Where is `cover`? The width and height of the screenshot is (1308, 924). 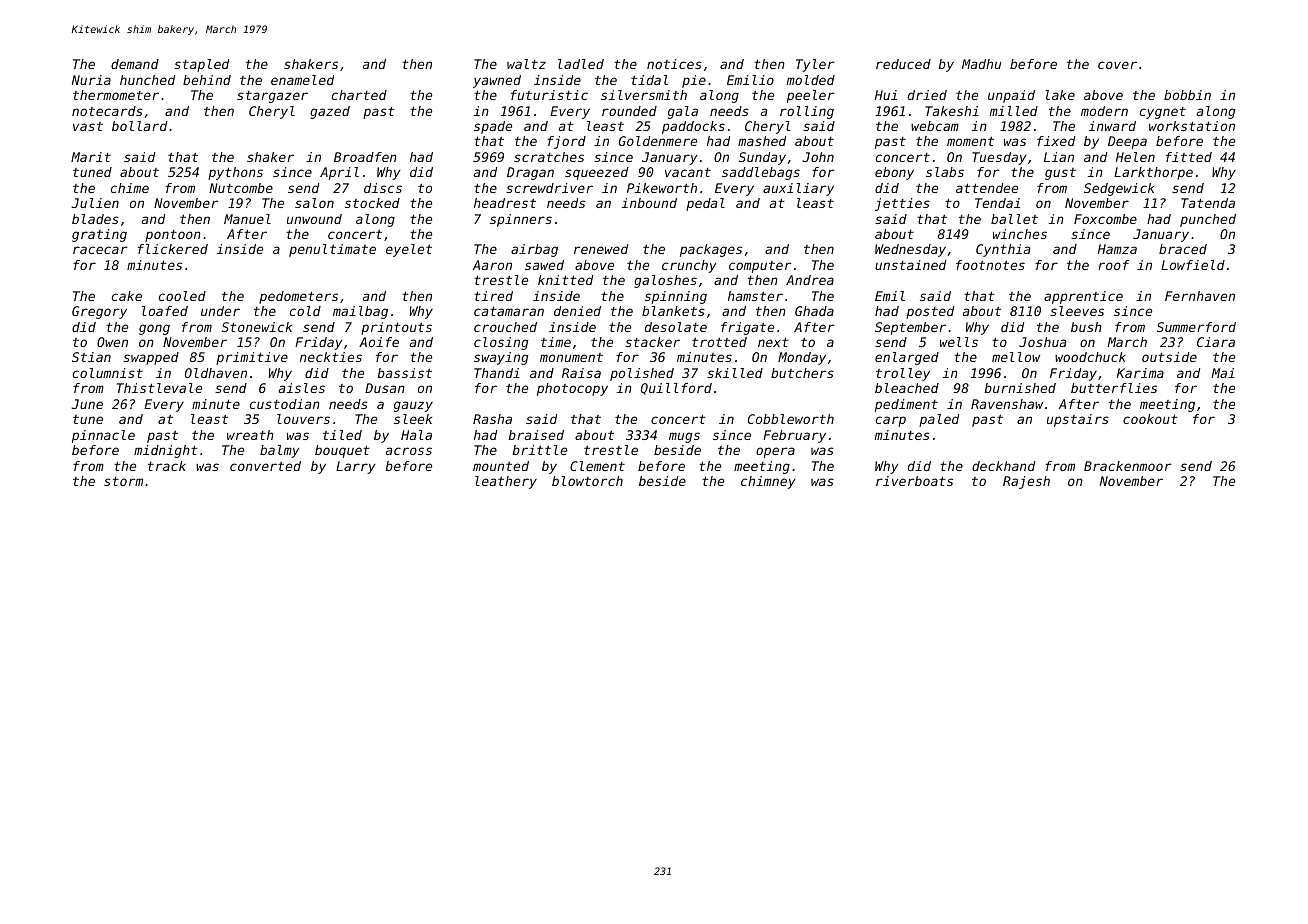 cover is located at coordinates (1117, 65).
